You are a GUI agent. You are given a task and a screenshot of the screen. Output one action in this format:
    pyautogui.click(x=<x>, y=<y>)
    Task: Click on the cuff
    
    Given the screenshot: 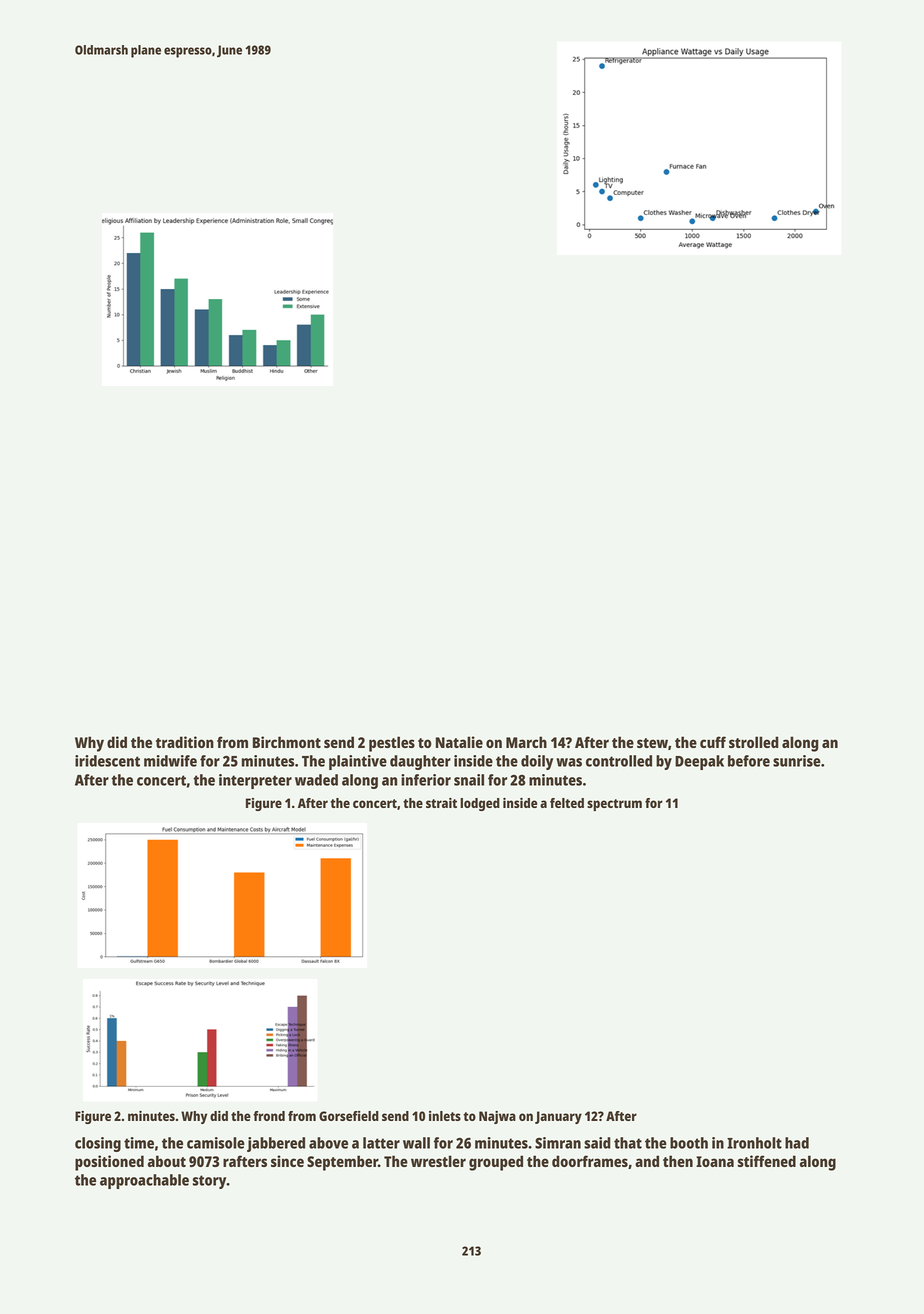 What is the action you would take?
    pyautogui.click(x=713, y=742)
